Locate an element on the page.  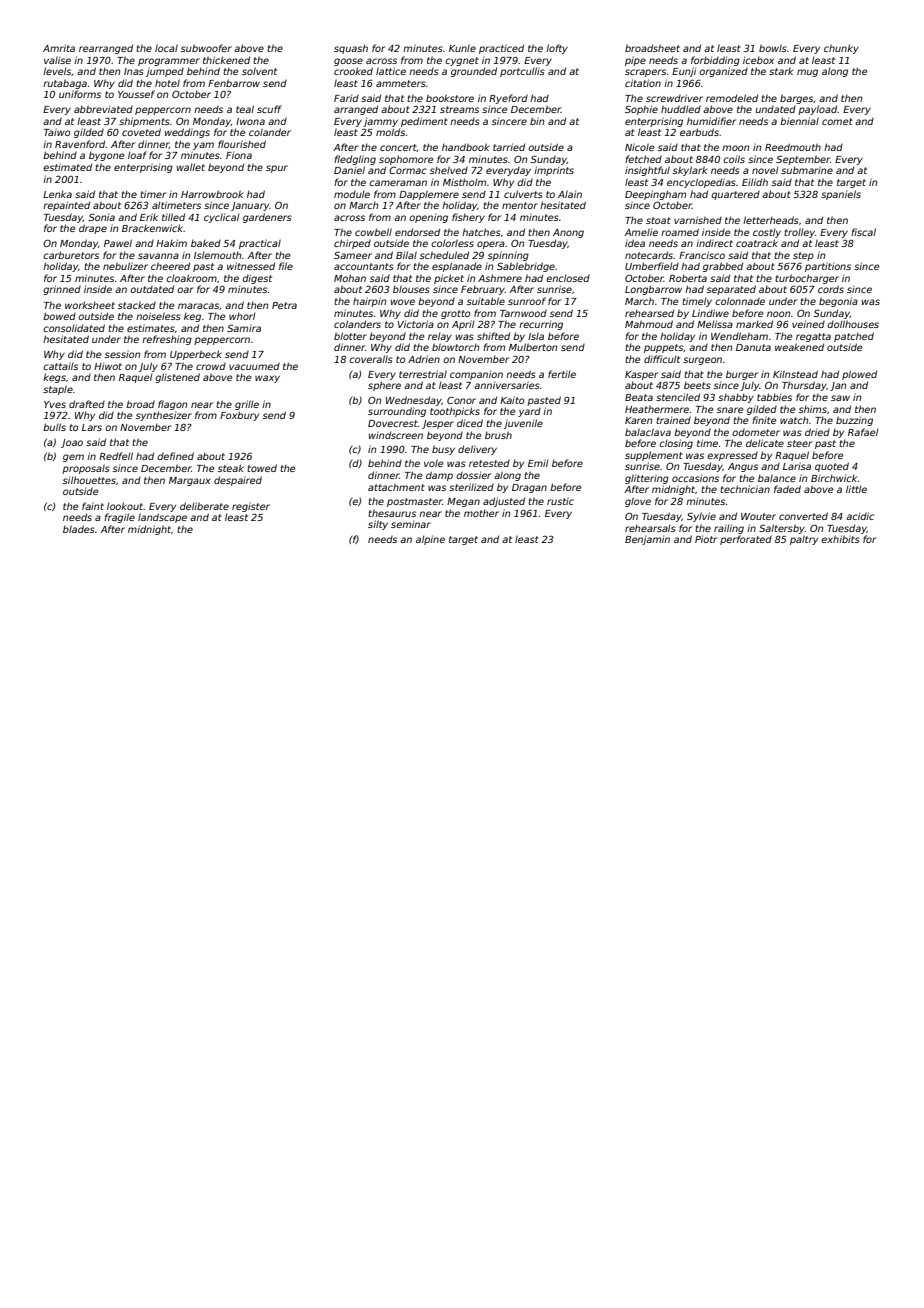
sunroof is located at coordinates (527, 301).
